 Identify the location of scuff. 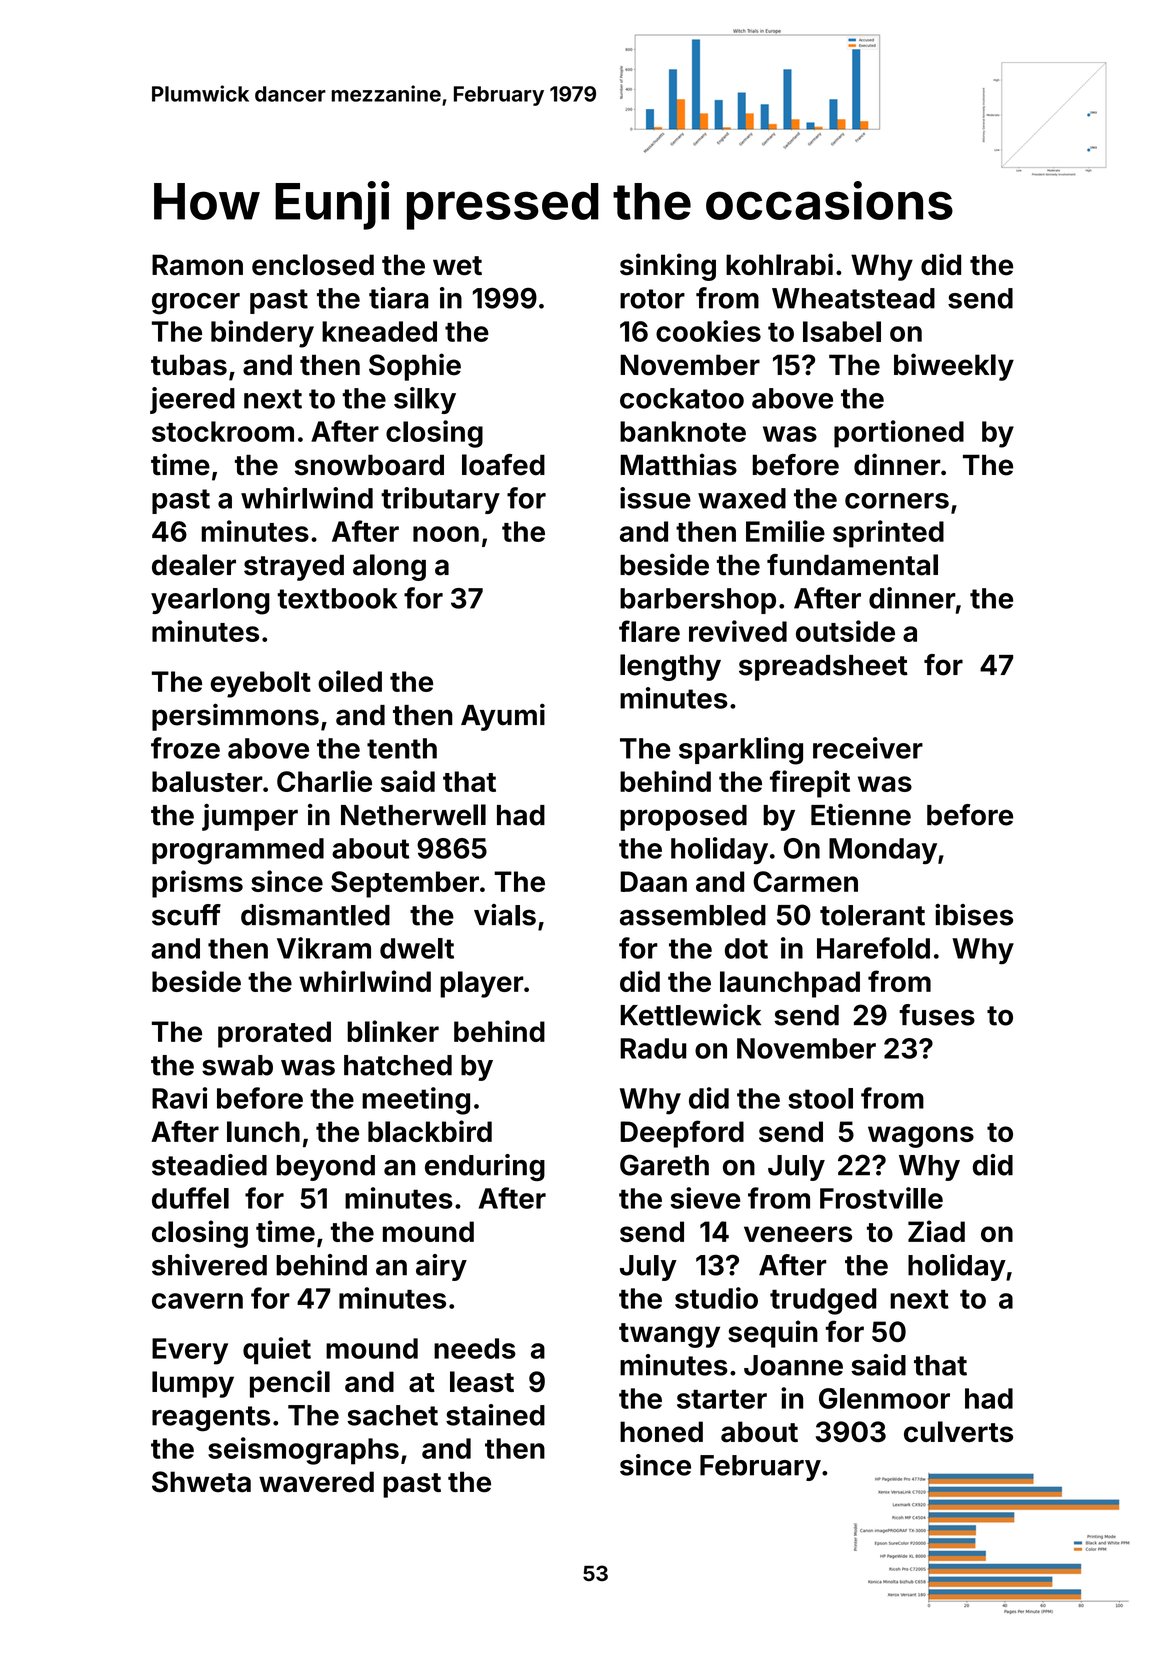
(186, 915).
